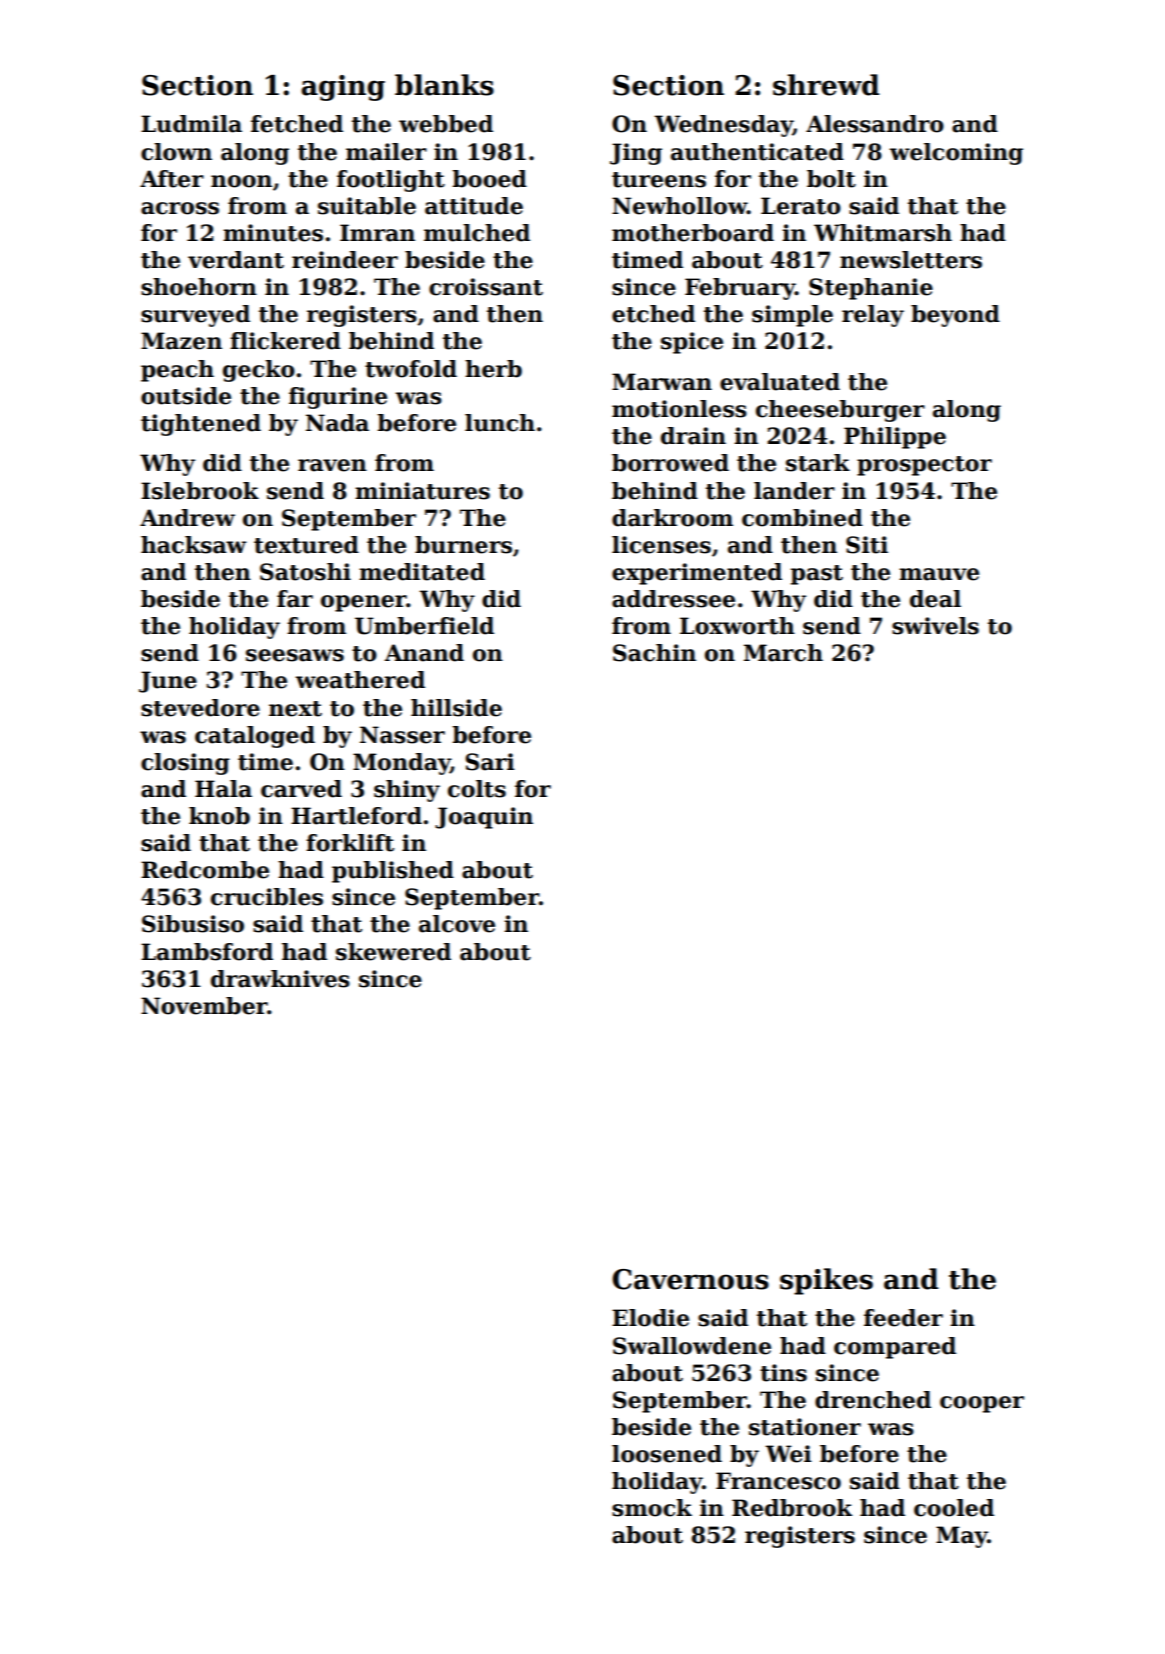 The width and height of the screenshot is (1165, 1654). I want to click on Redbrook, so click(792, 1508).
